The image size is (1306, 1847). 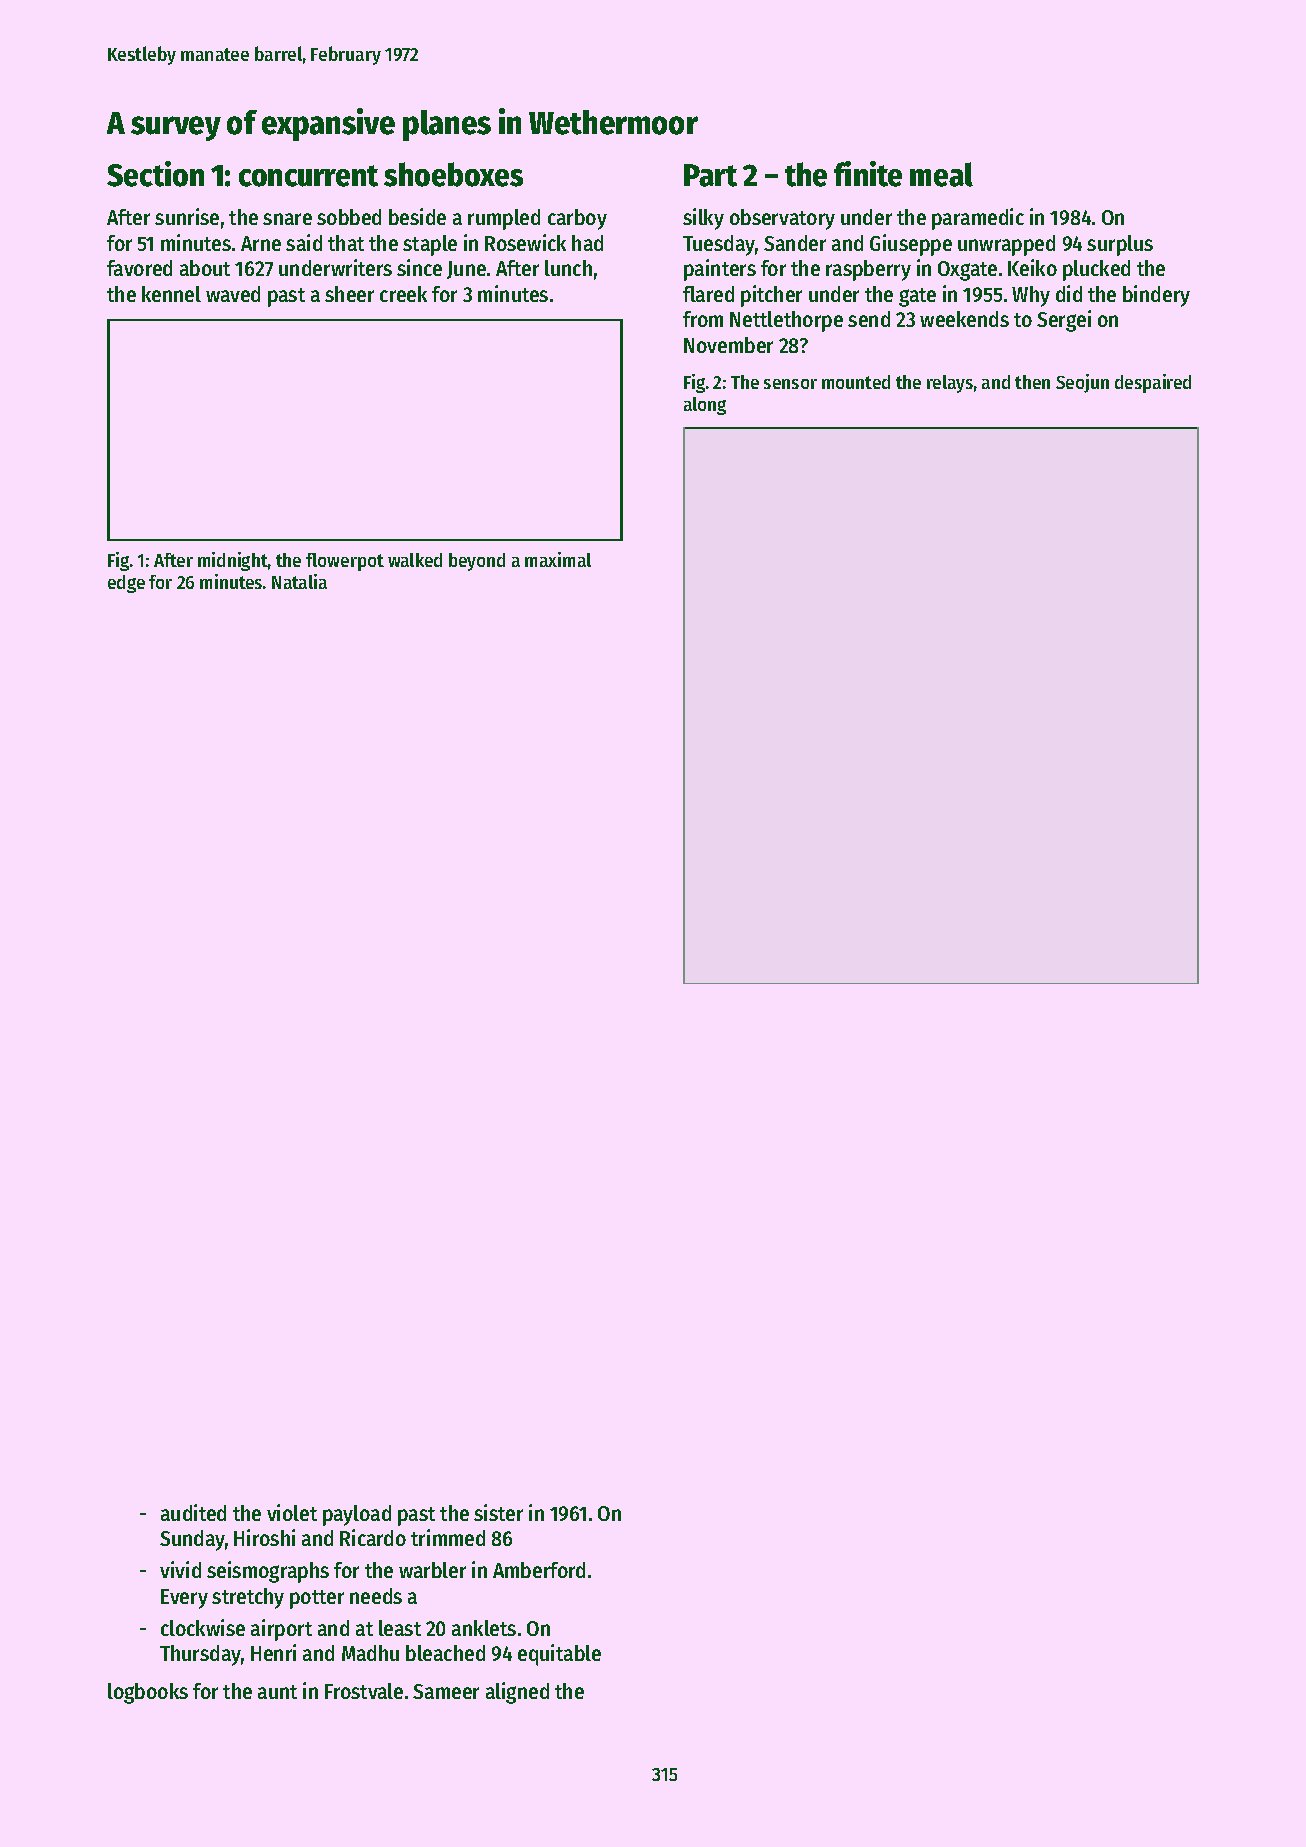 I want to click on equitable, so click(x=559, y=1655).
